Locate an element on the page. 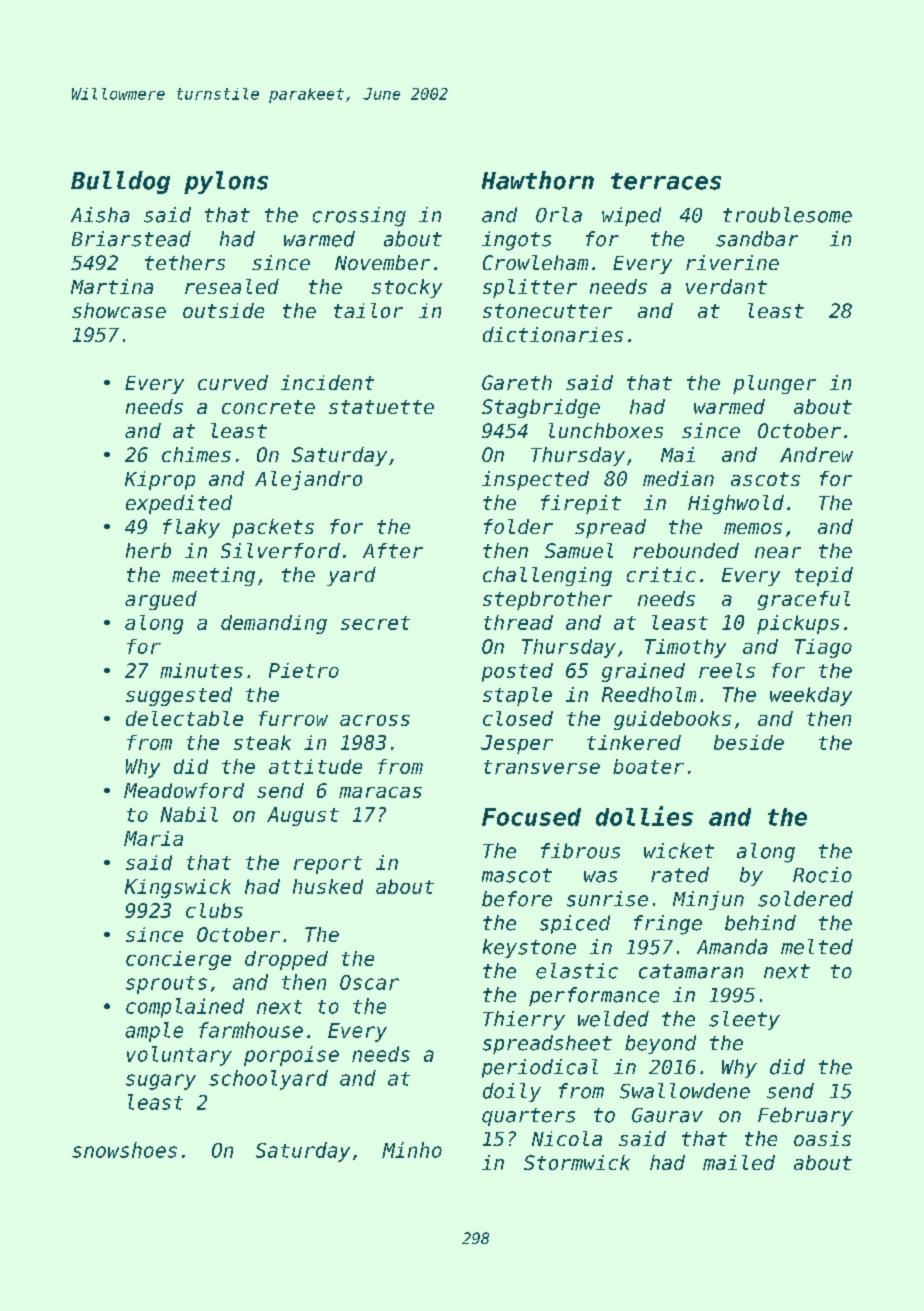 The height and width of the document is (1311, 924). voluntary is located at coordinates (179, 1056).
